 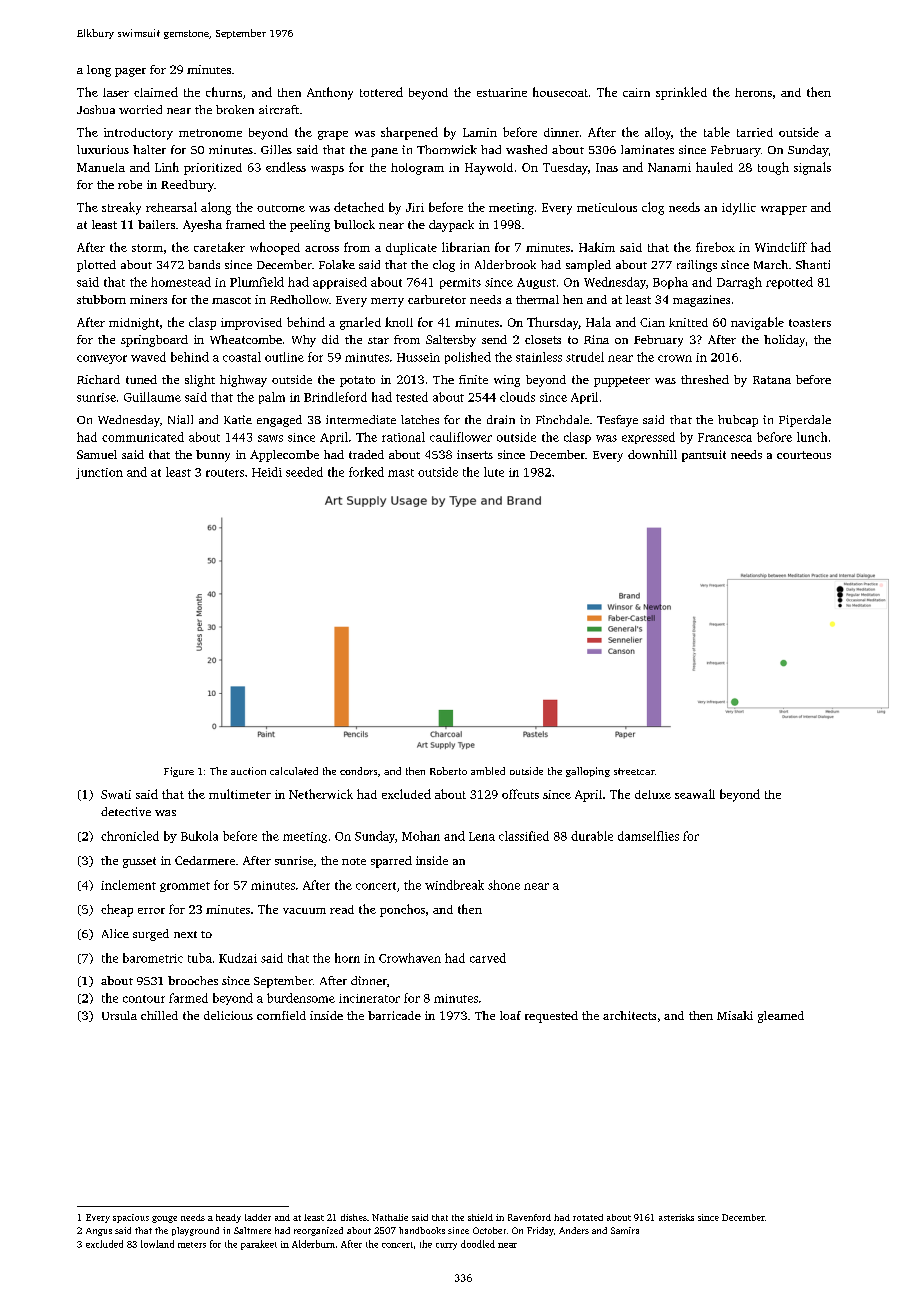 What do you see at coordinates (192, 1245) in the screenshot?
I see `meters` at bounding box center [192, 1245].
